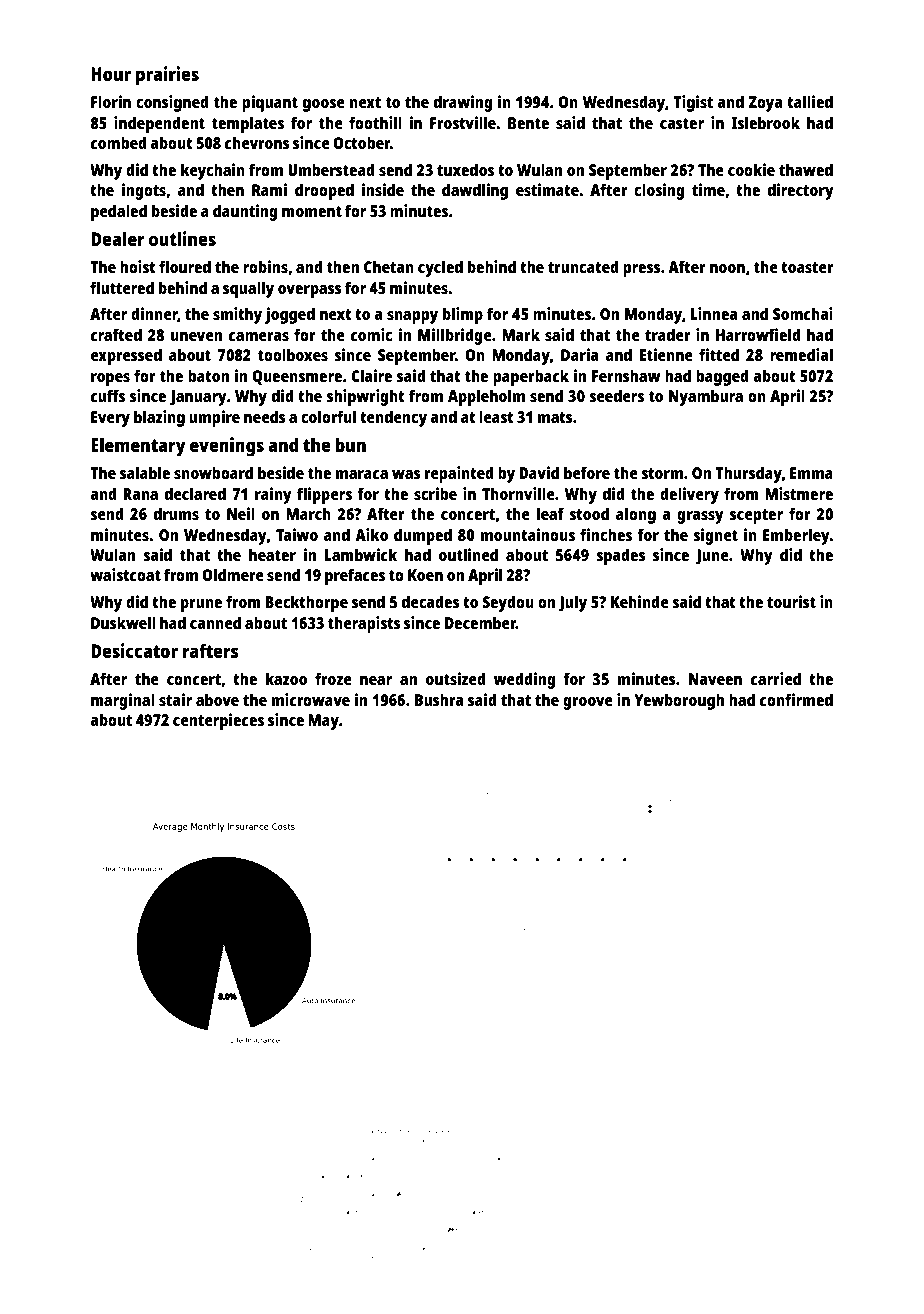 Image resolution: width=924 pixels, height=1314 pixels. I want to click on Oldmere, so click(233, 574).
